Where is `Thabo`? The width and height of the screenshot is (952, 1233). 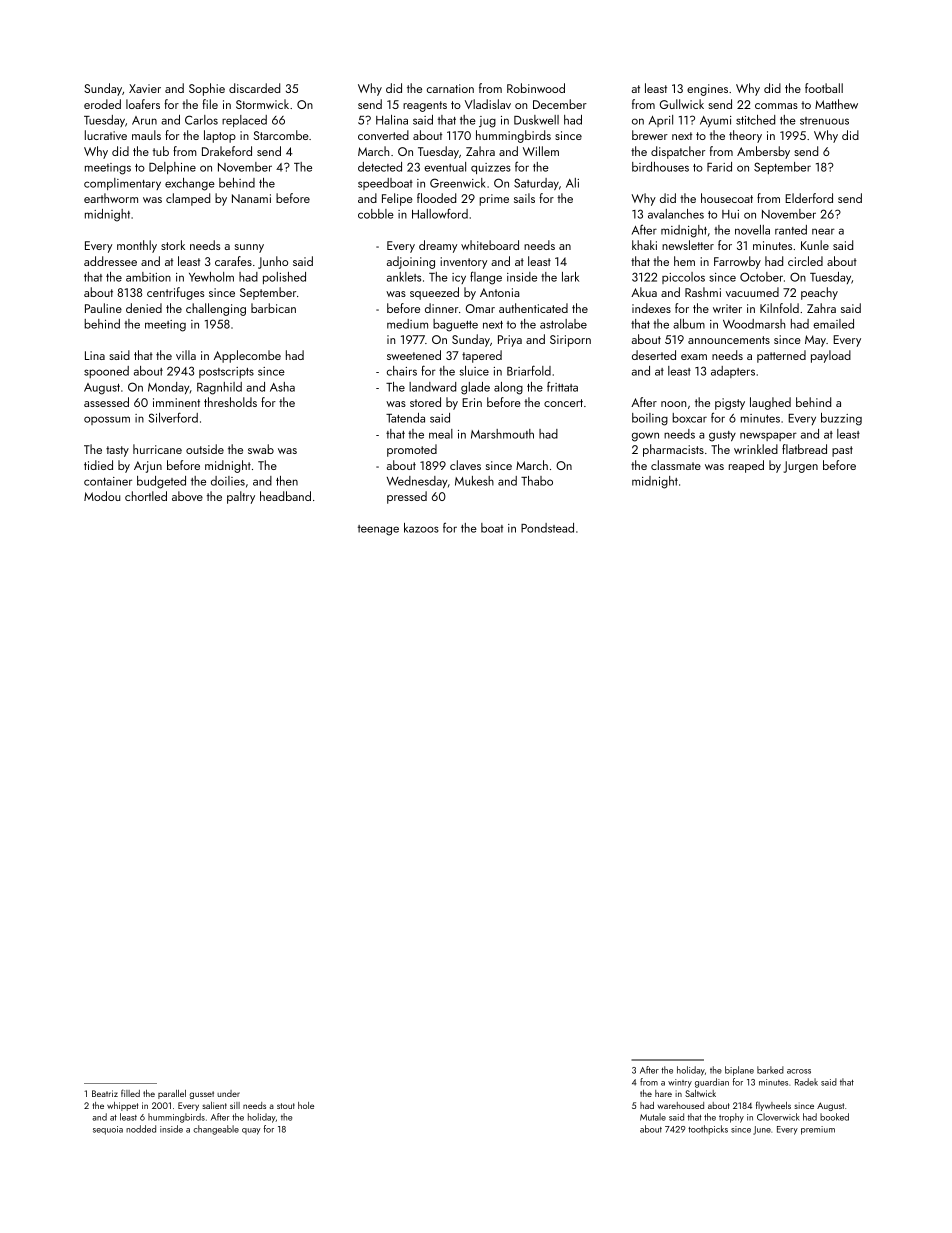
Thabo is located at coordinates (537, 481).
